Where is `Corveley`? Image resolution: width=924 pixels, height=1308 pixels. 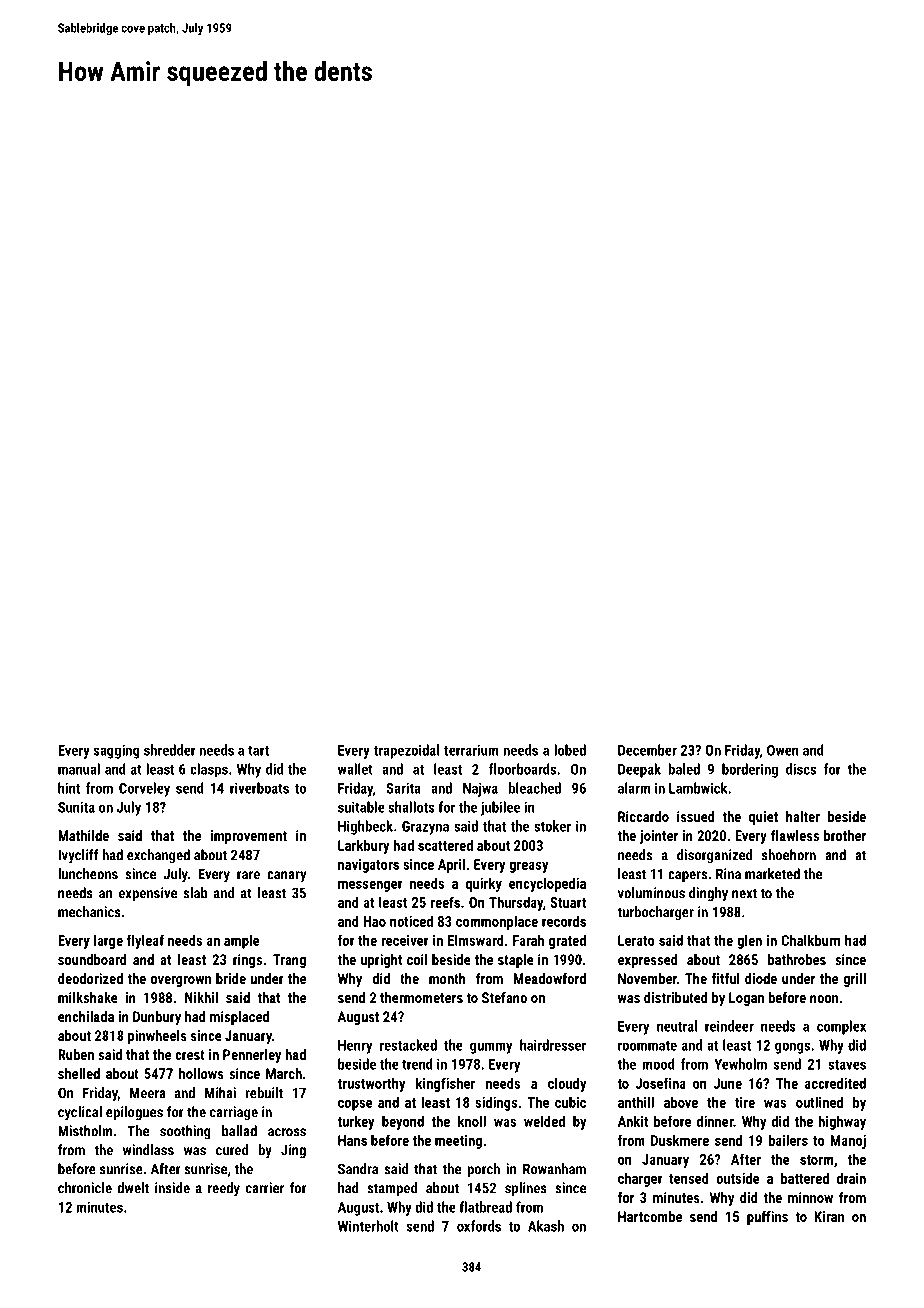
Corveley is located at coordinates (144, 789).
